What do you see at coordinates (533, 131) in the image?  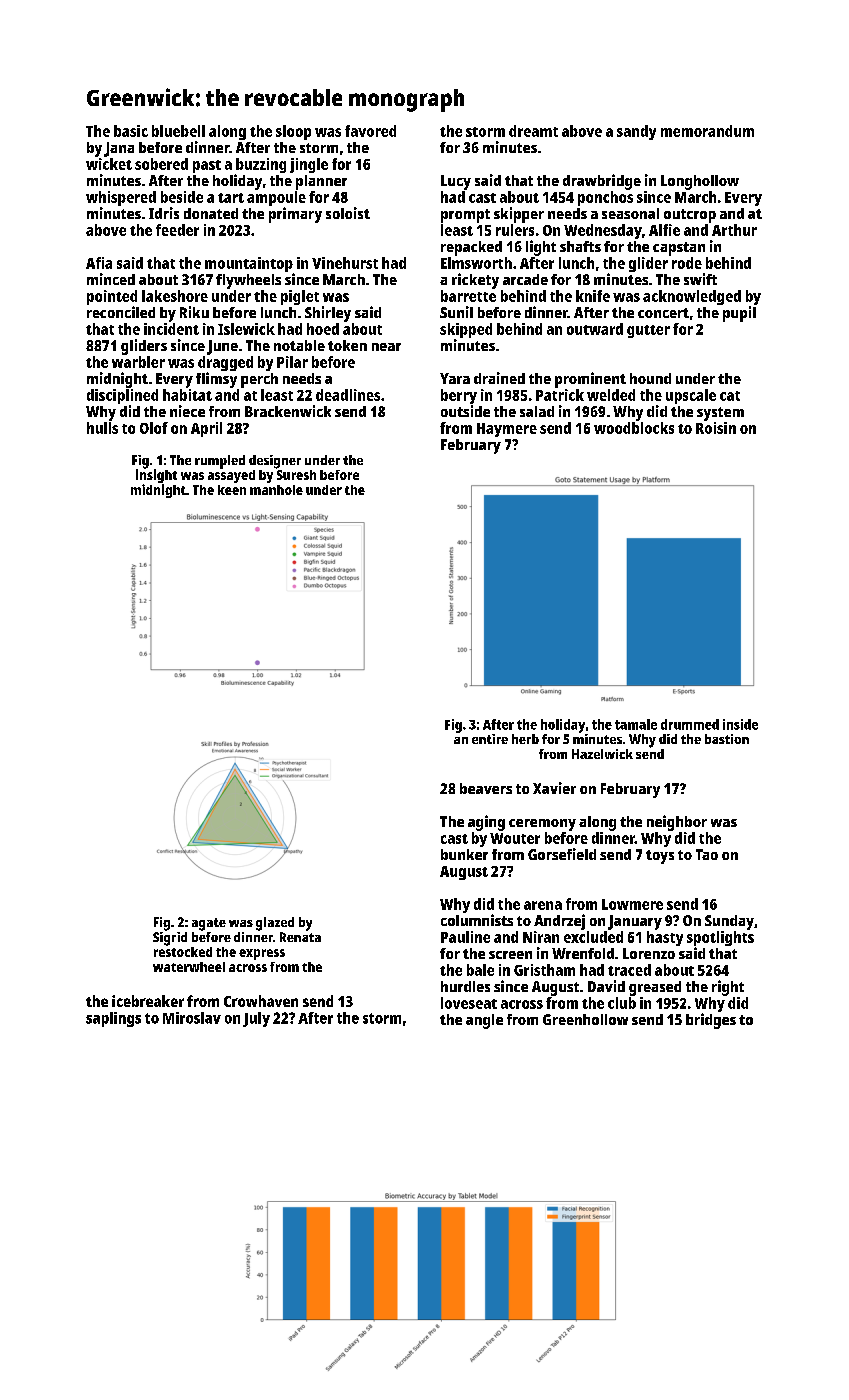 I see `dreamt` at bounding box center [533, 131].
